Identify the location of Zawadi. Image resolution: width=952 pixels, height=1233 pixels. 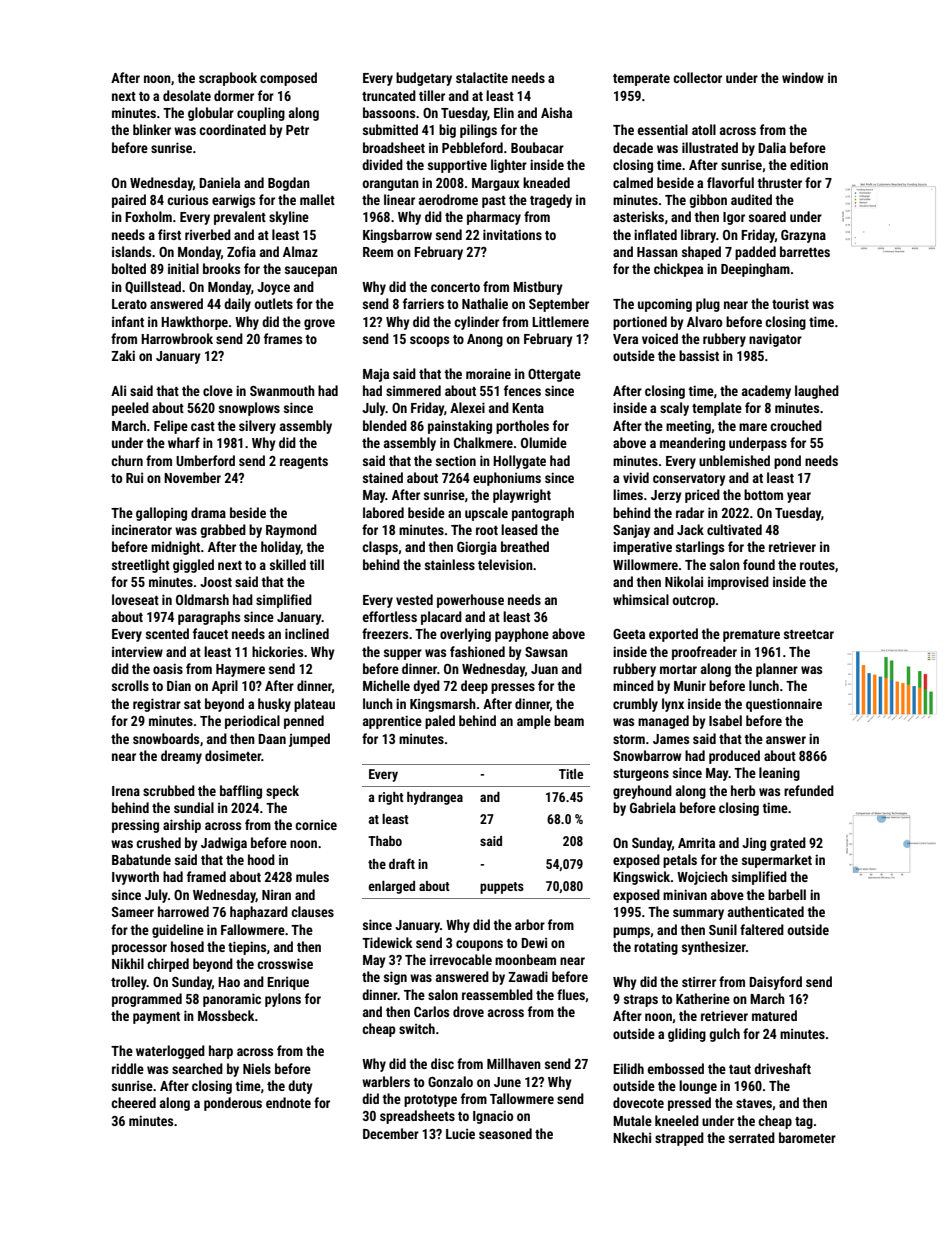
(528, 976).
